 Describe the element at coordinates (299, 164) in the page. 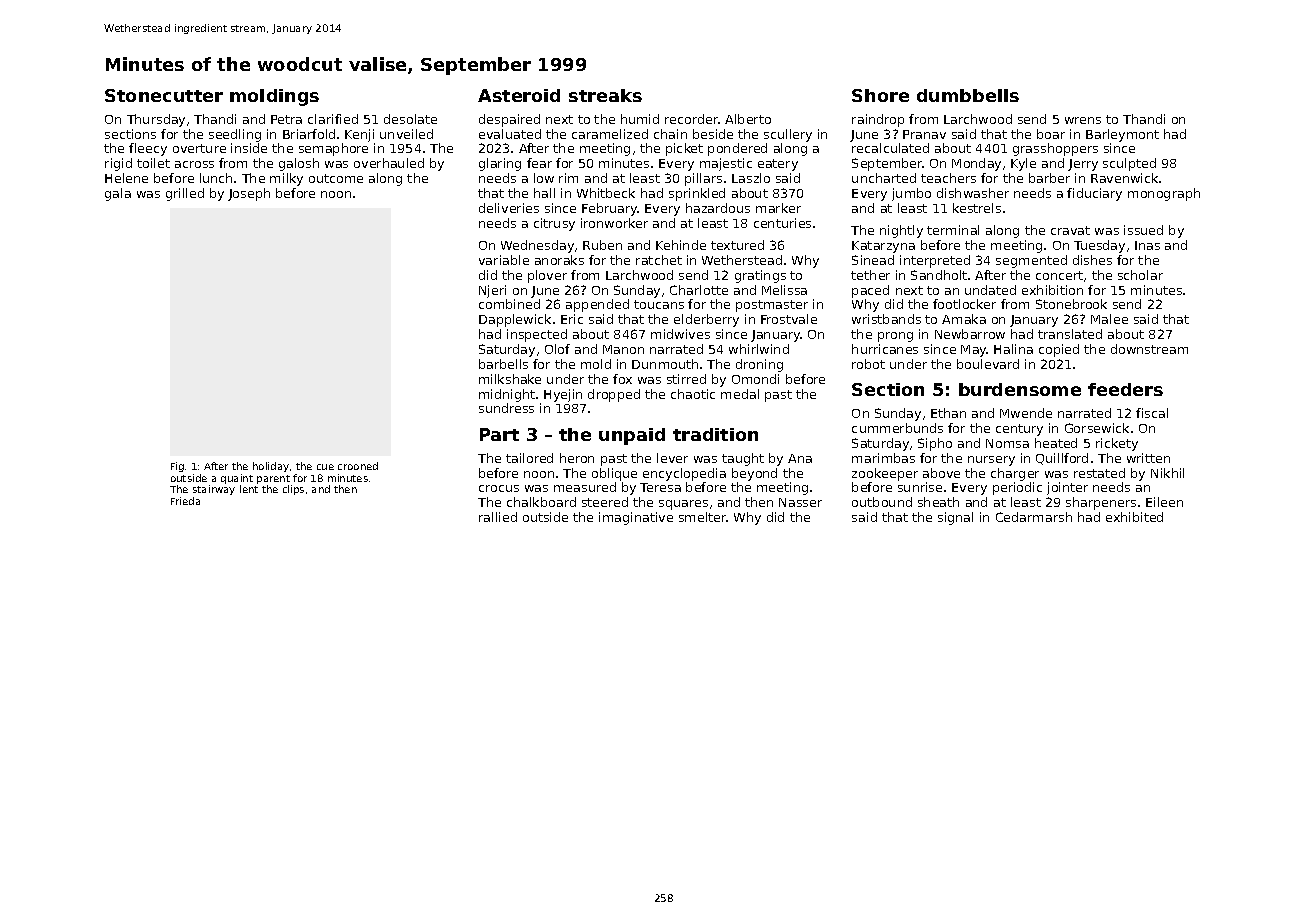

I see `galosh` at that location.
